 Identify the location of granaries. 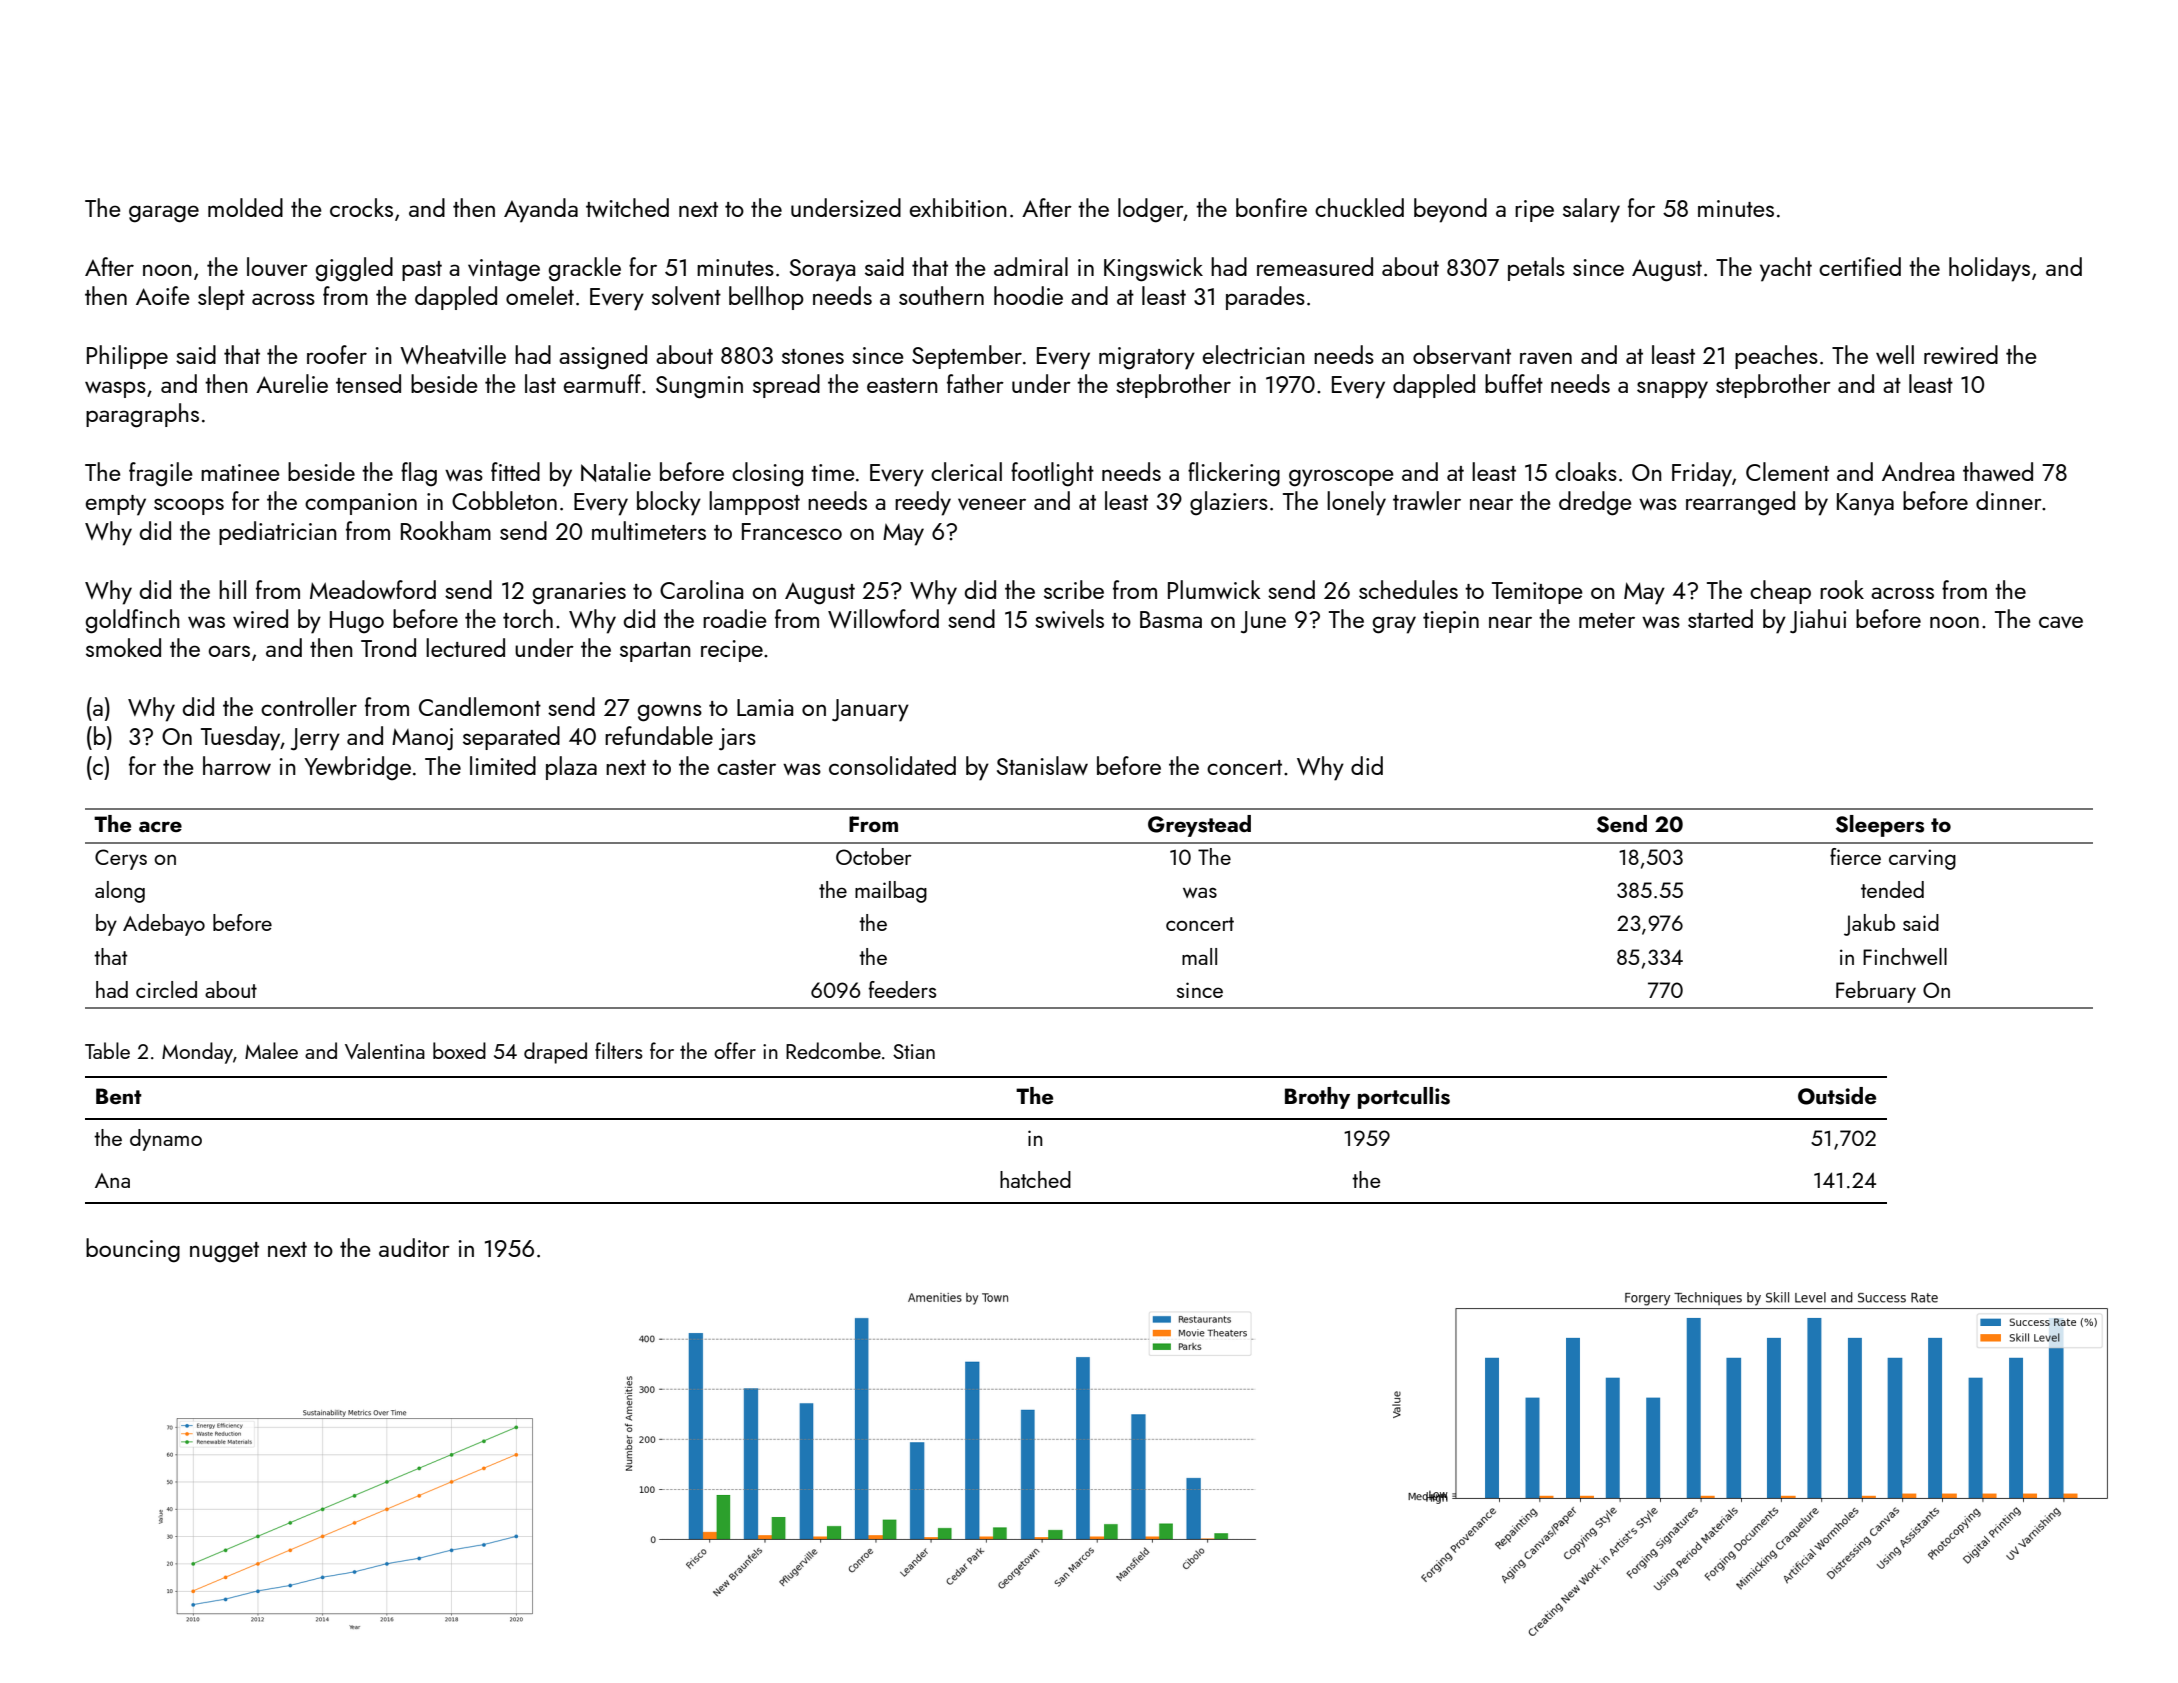
(579, 593).
